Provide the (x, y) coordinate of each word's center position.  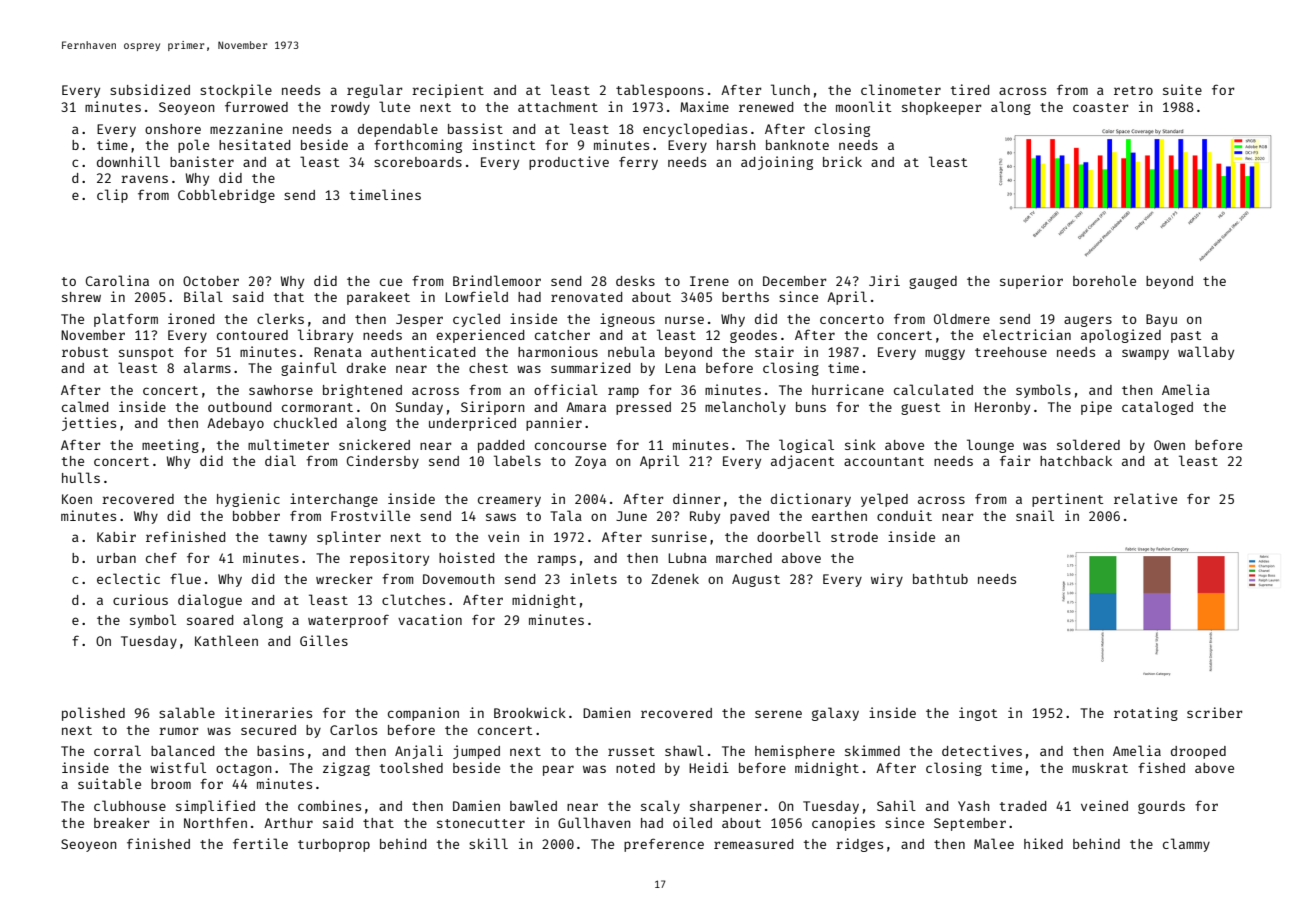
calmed (85, 406)
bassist (475, 128)
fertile (260, 843)
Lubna (687, 558)
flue (185, 578)
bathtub (940, 579)
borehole (1104, 280)
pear (558, 770)
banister (202, 161)
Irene (709, 281)
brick (842, 161)
